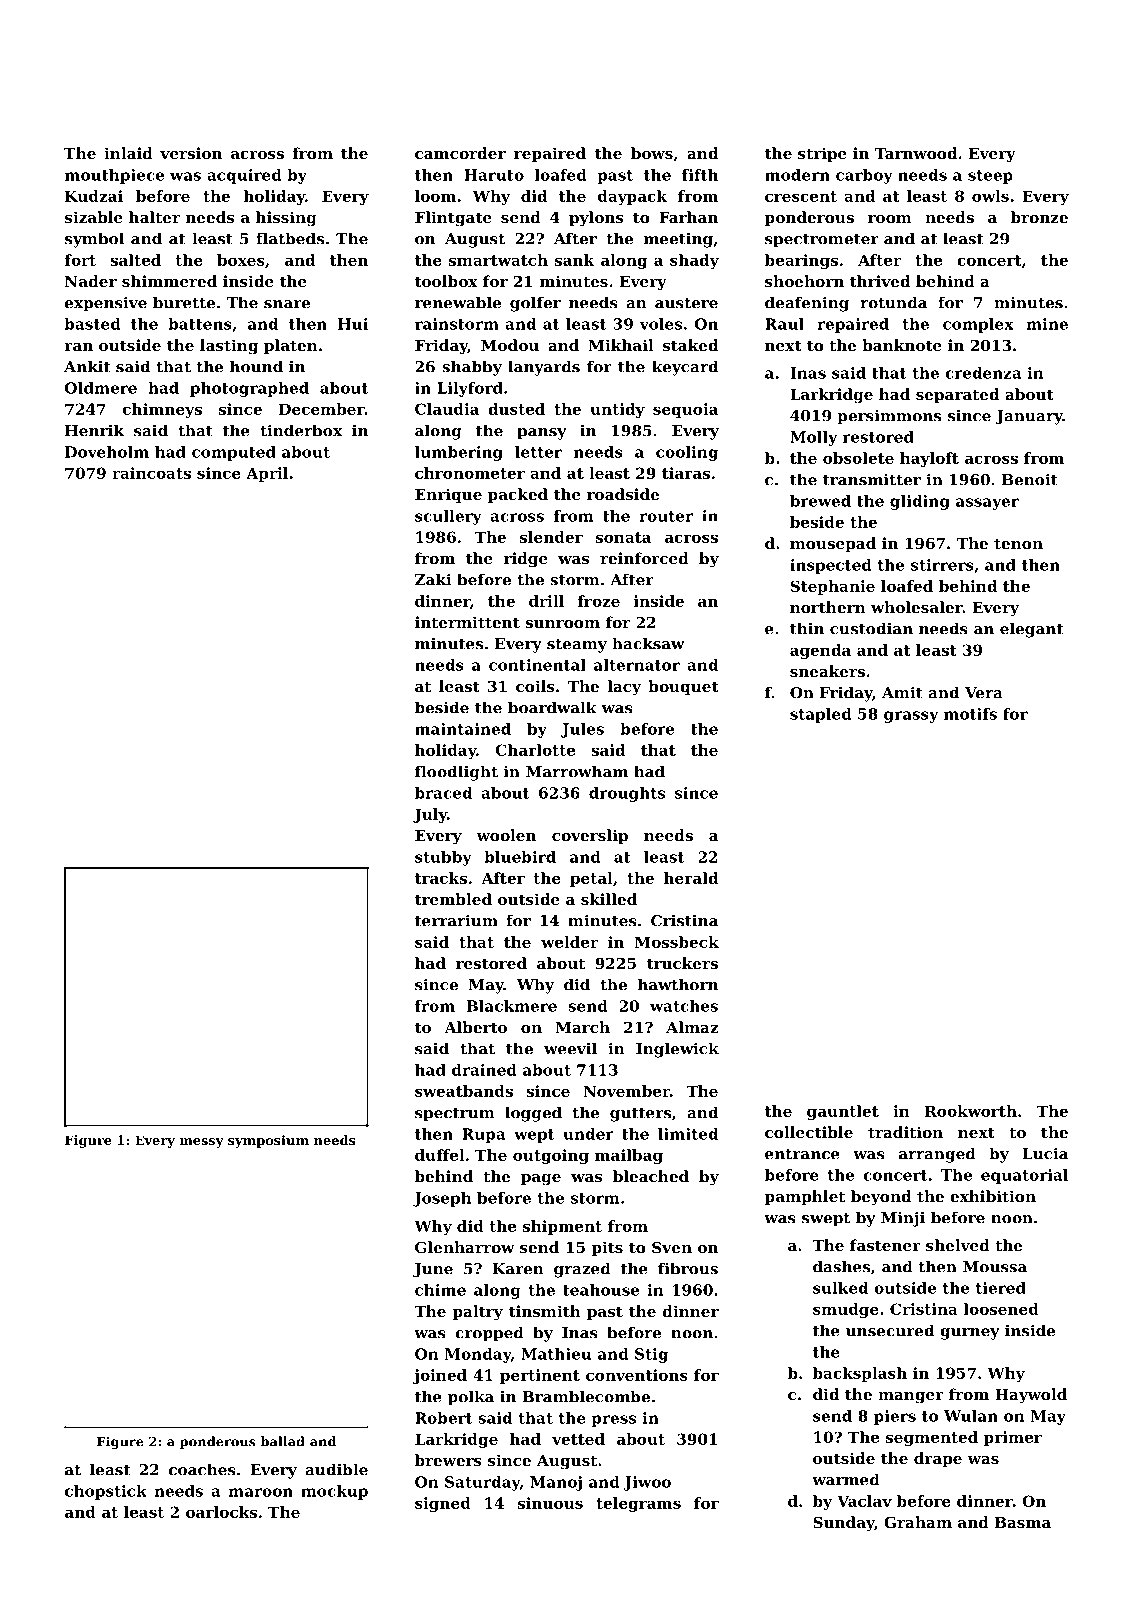 The image size is (1133, 1602). I want to click on Rookworth, so click(971, 1111).
